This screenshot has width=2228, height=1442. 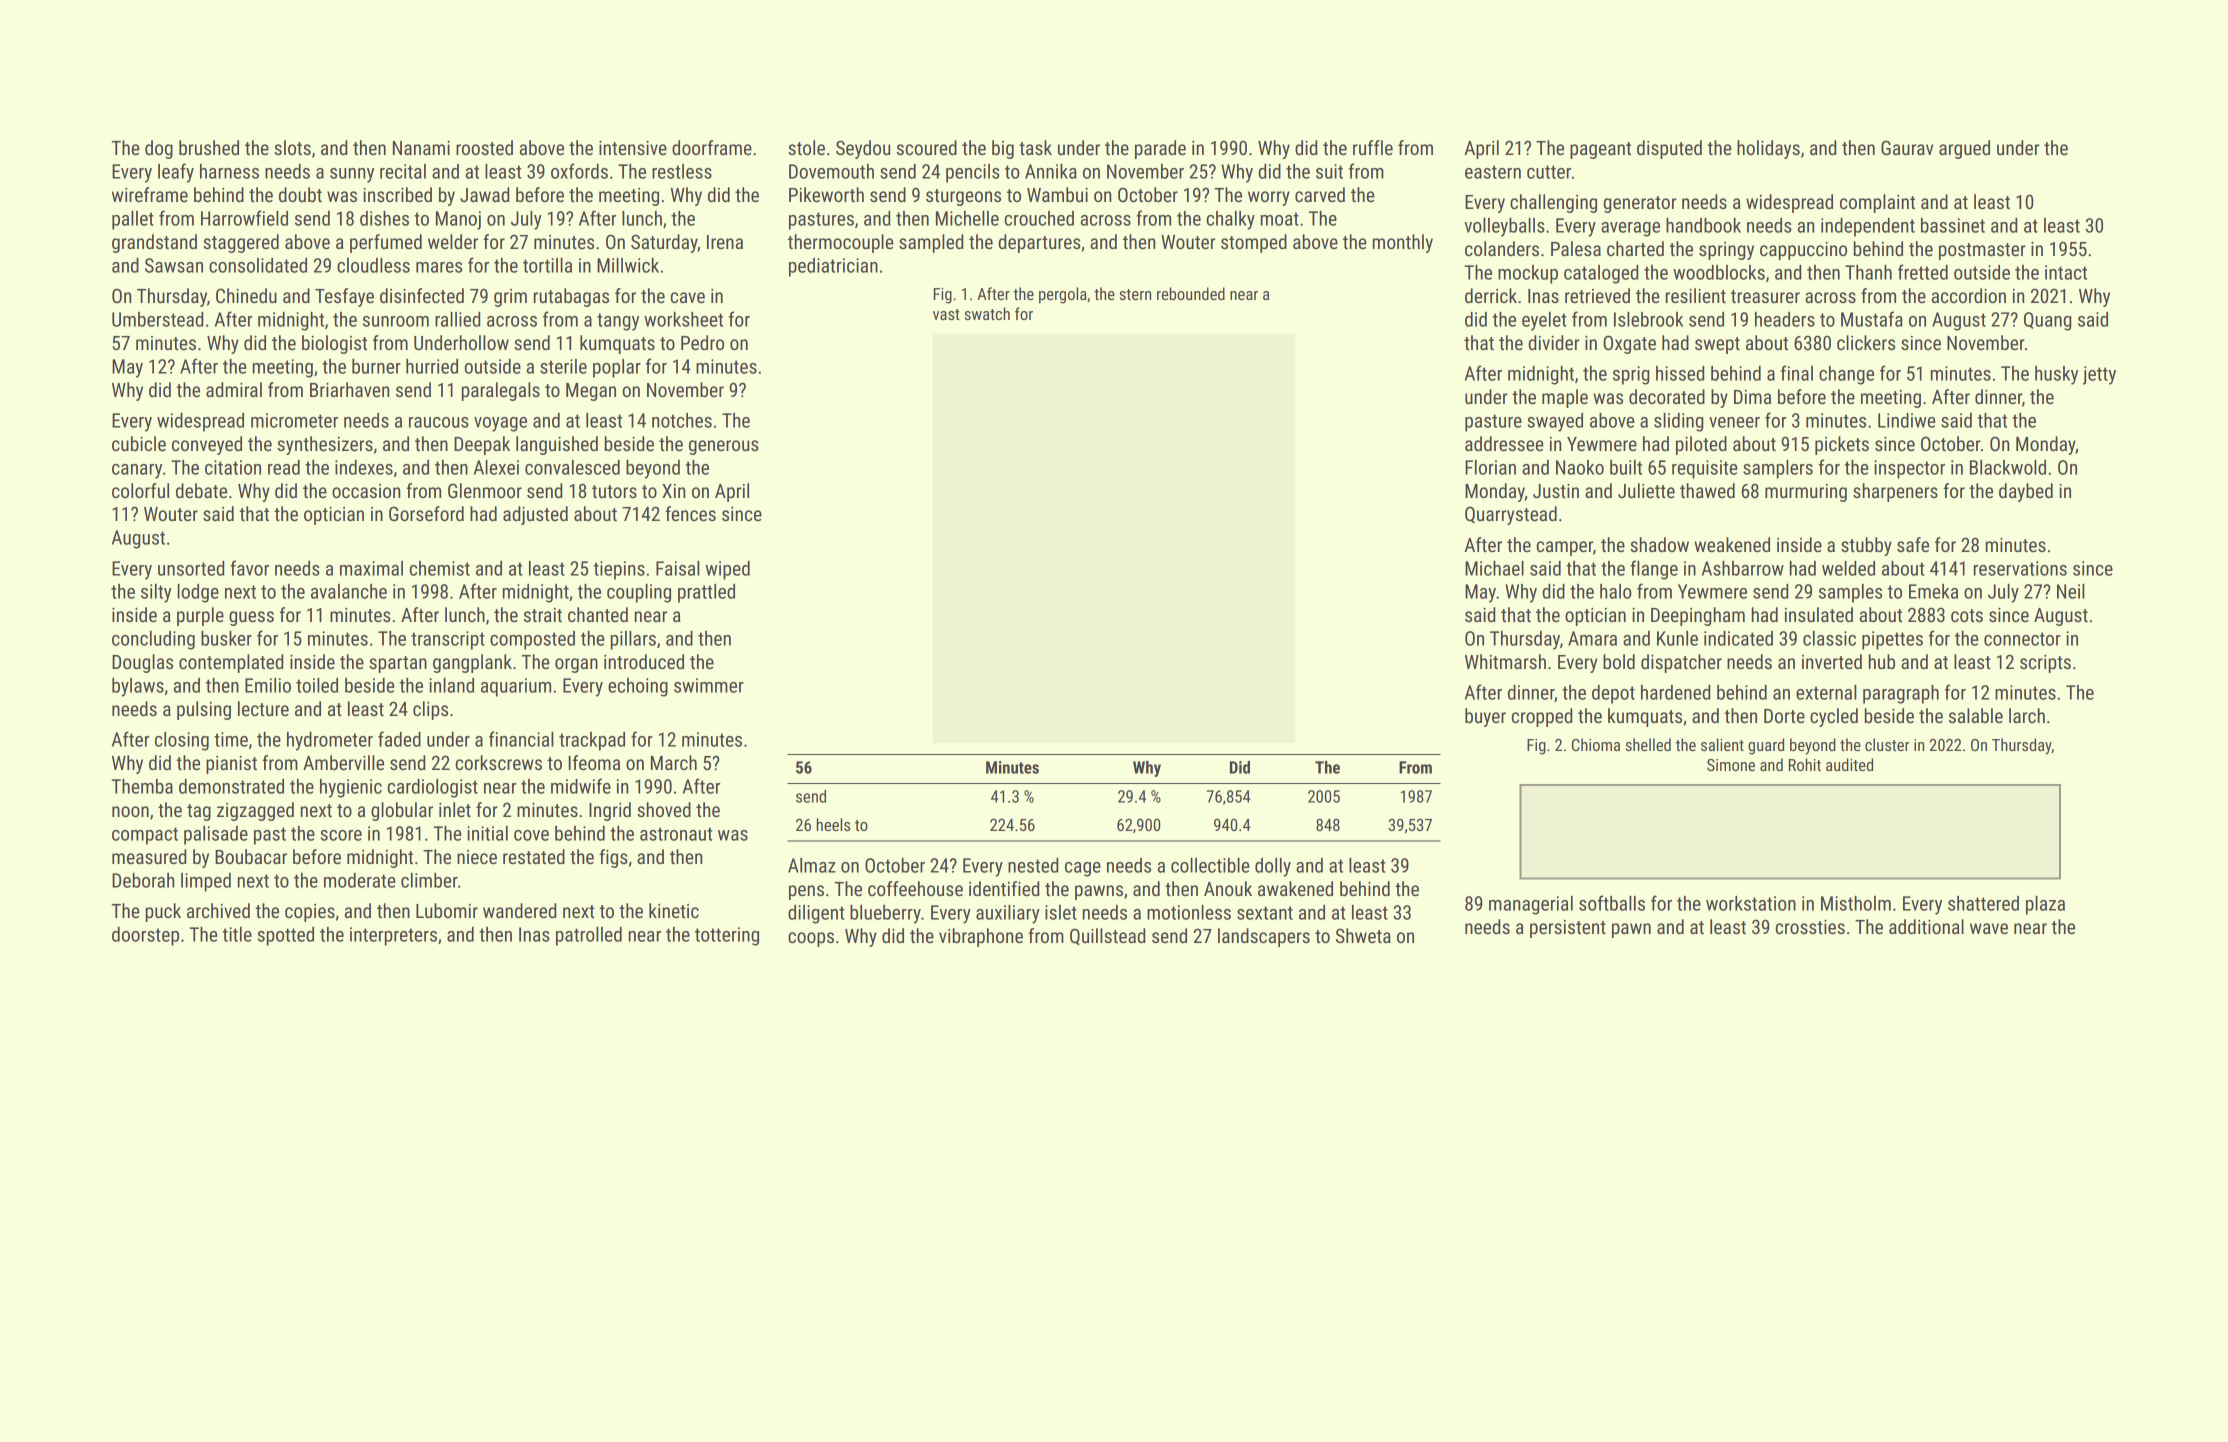 I want to click on Xin, so click(x=673, y=491).
